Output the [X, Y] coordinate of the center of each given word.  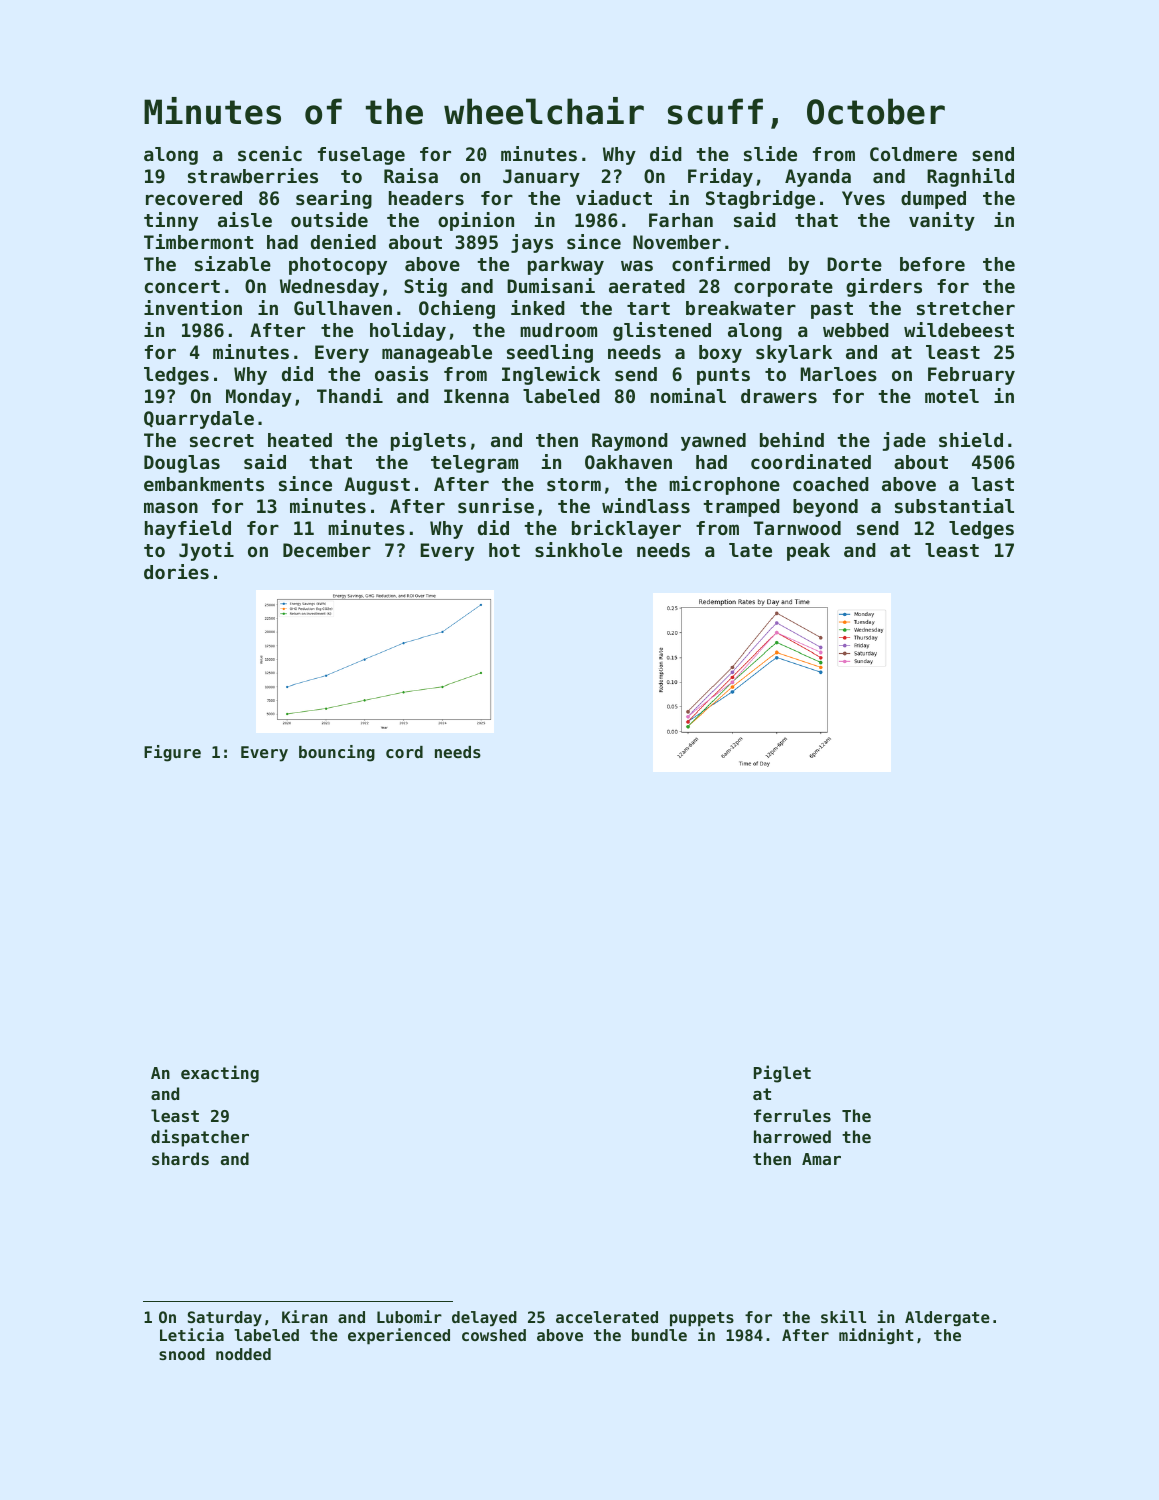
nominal [688, 395]
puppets [702, 1319]
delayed [484, 1319]
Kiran [304, 1316]
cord [404, 752]
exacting [220, 1074]
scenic [270, 153]
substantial [954, 505]
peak [808, 552]
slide [770, 153]
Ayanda [818, 178]
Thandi [350, 395]
